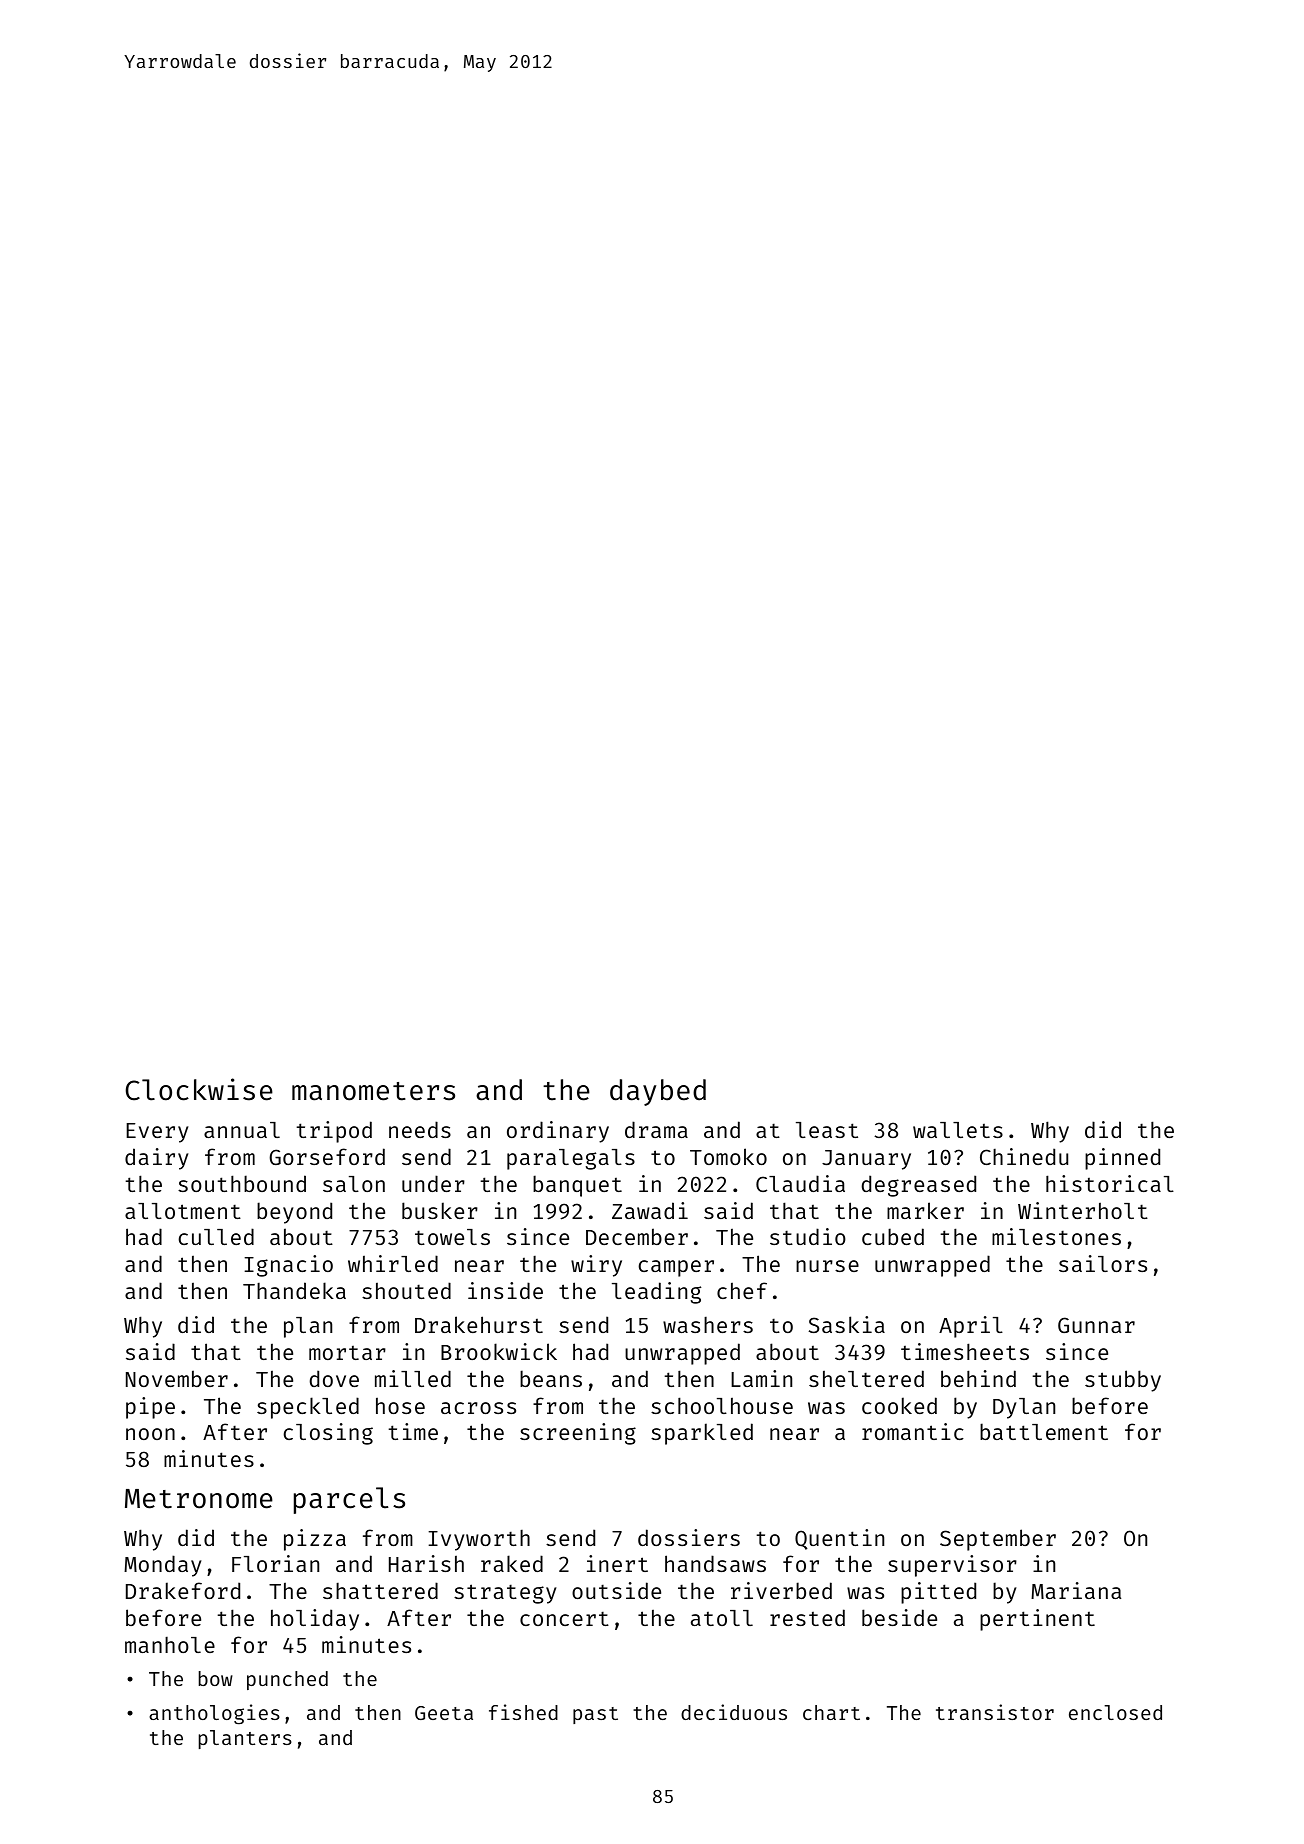  I want to click on Mariana, so click(1076, 1590).
